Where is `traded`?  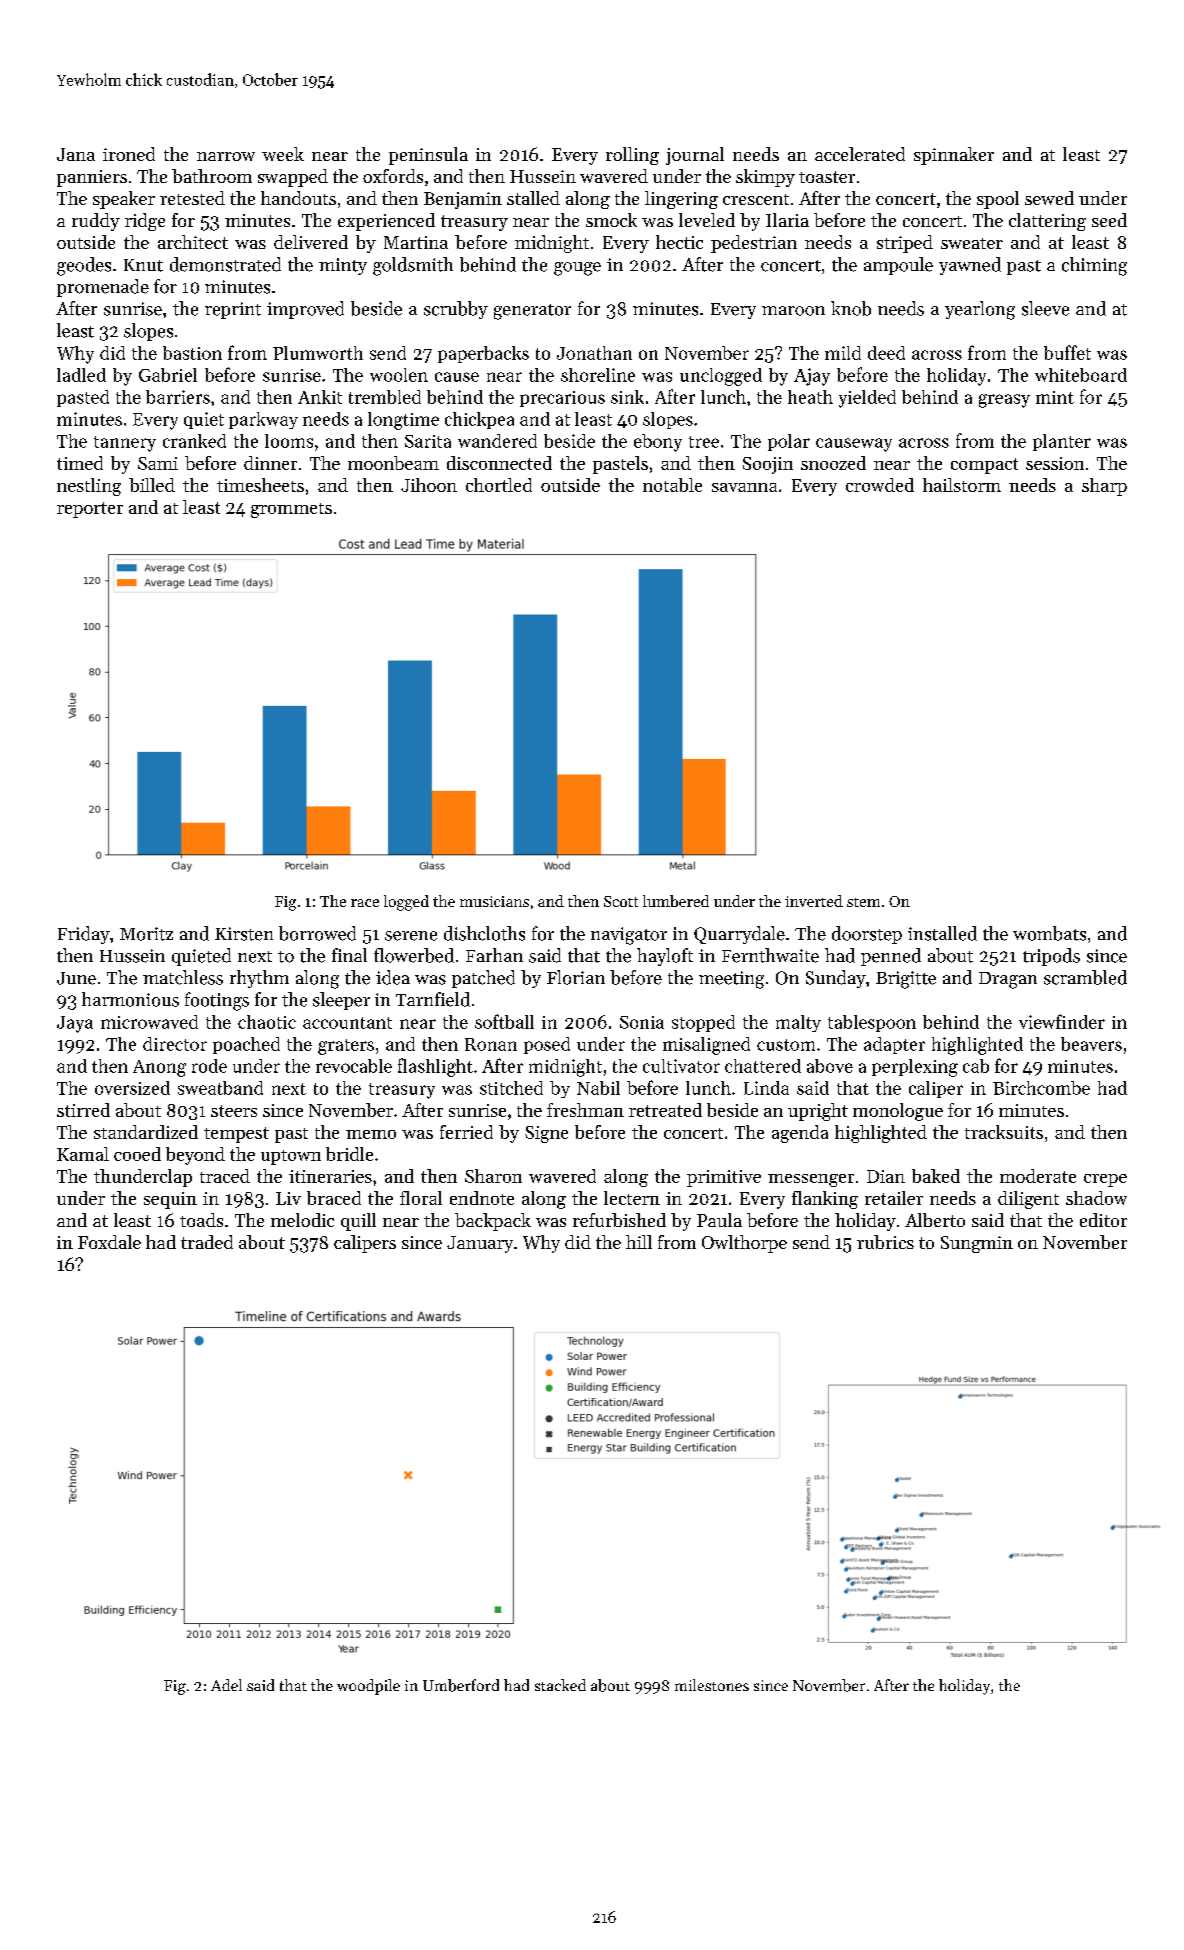 traded is located at coordinates (207, 1242).
